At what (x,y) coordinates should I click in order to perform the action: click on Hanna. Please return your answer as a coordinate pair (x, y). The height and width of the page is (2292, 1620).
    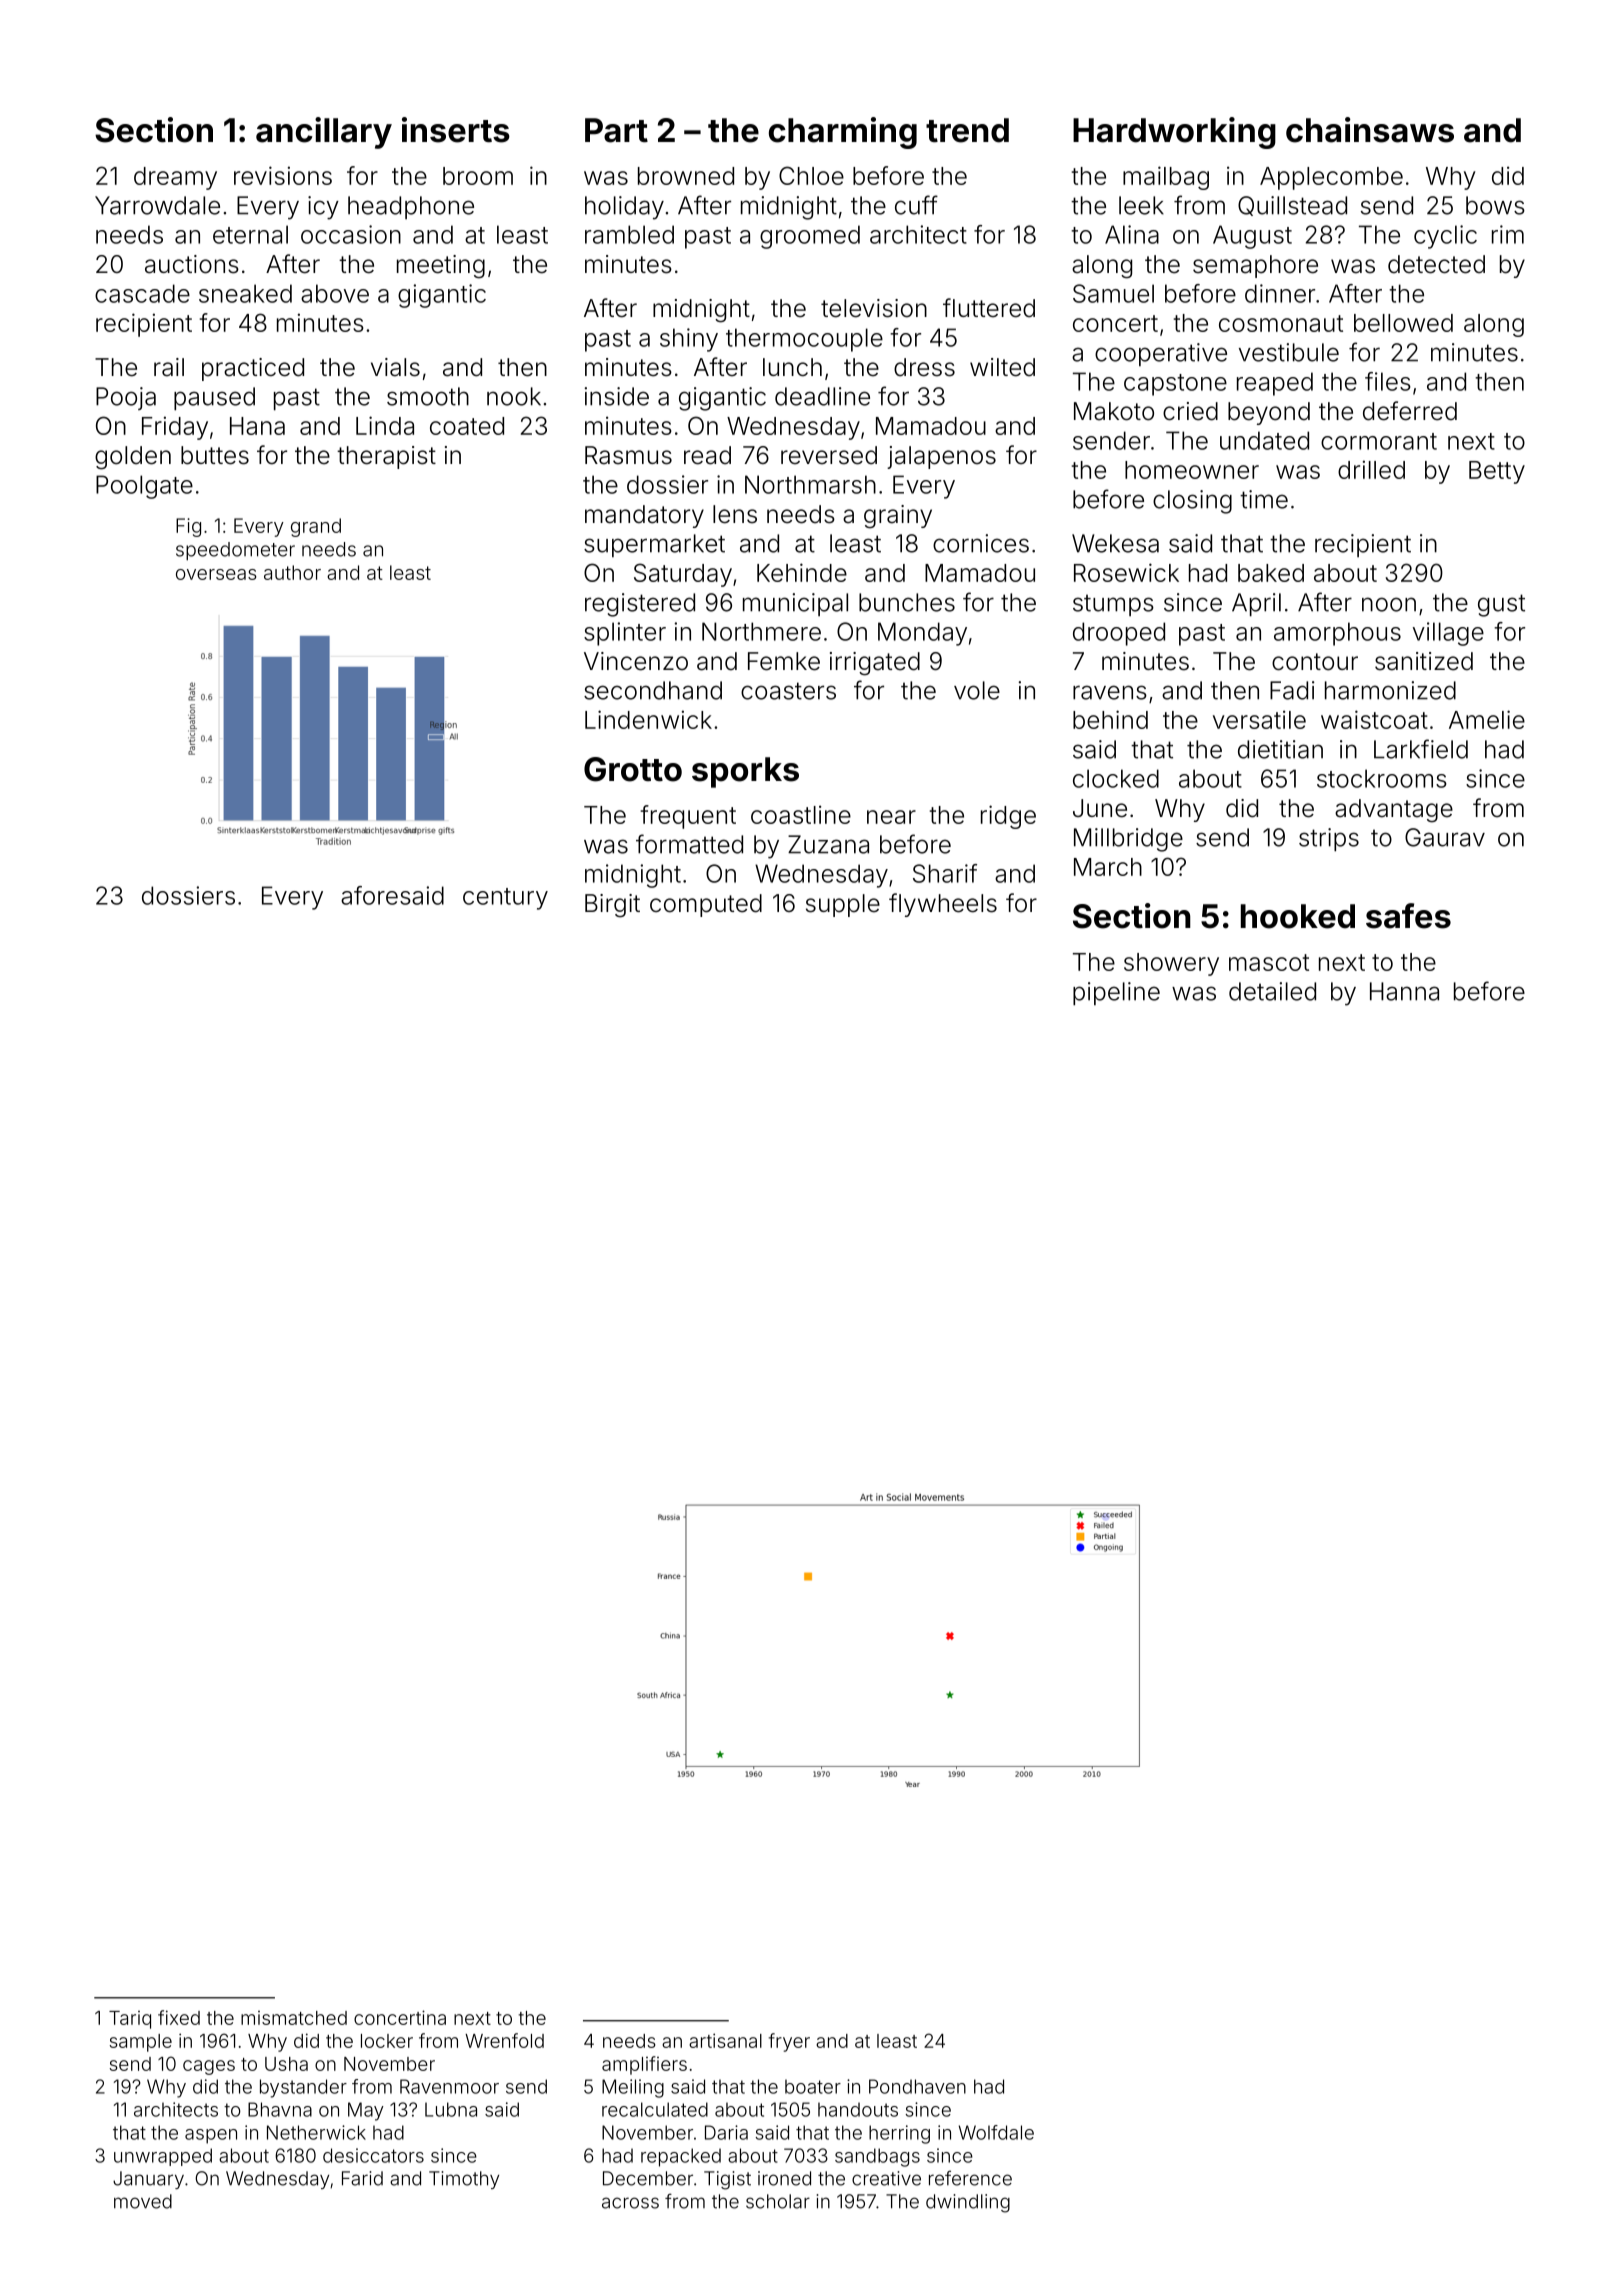
    Looking at the image, I should click on (1404, 991).
